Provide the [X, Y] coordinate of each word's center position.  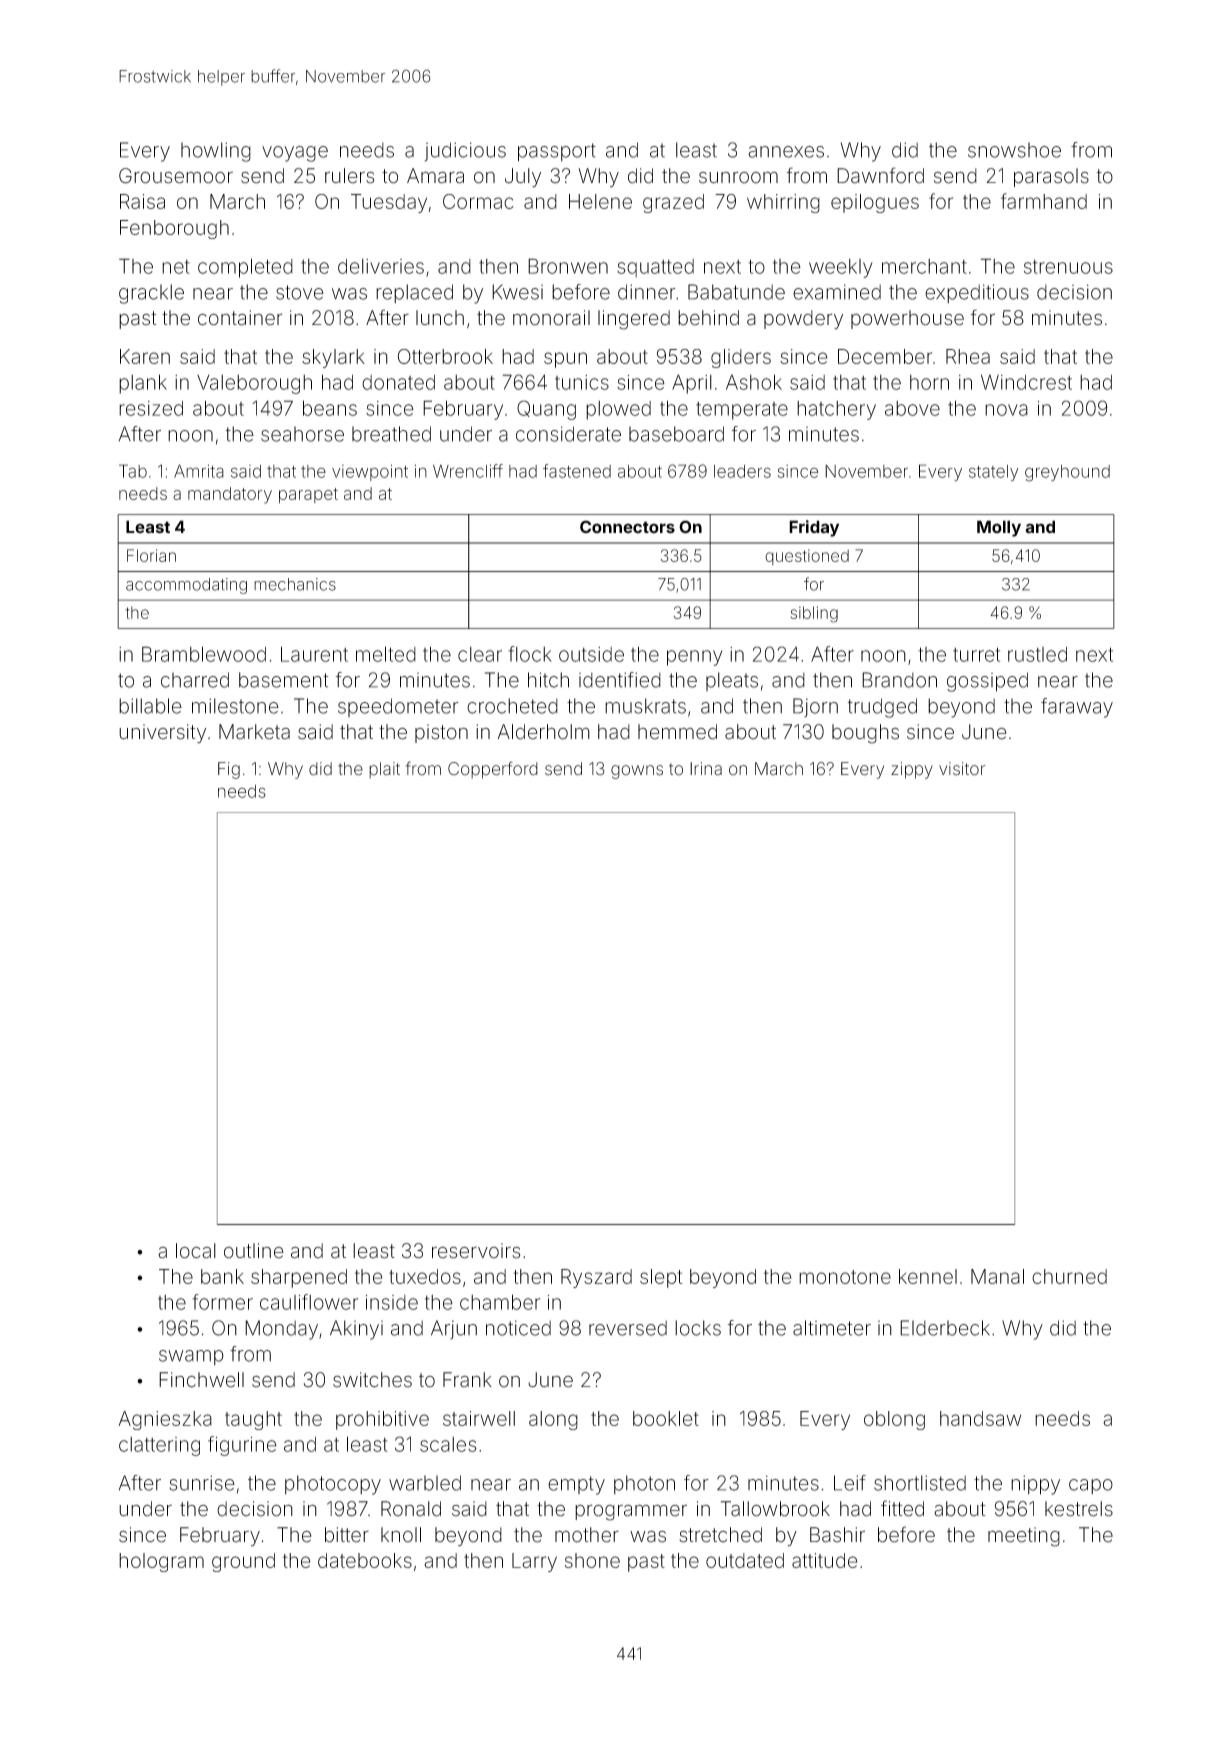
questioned [807, 557]
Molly [999, 528]
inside [392, 1302]
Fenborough [174, 229]
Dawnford [880, 175]
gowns [637, 772]
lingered [634, 320]
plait [384, 770]
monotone [845, 1277]
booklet [666, 1418]
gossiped [987, 682]
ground [243, 1562]
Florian [151, 555]
